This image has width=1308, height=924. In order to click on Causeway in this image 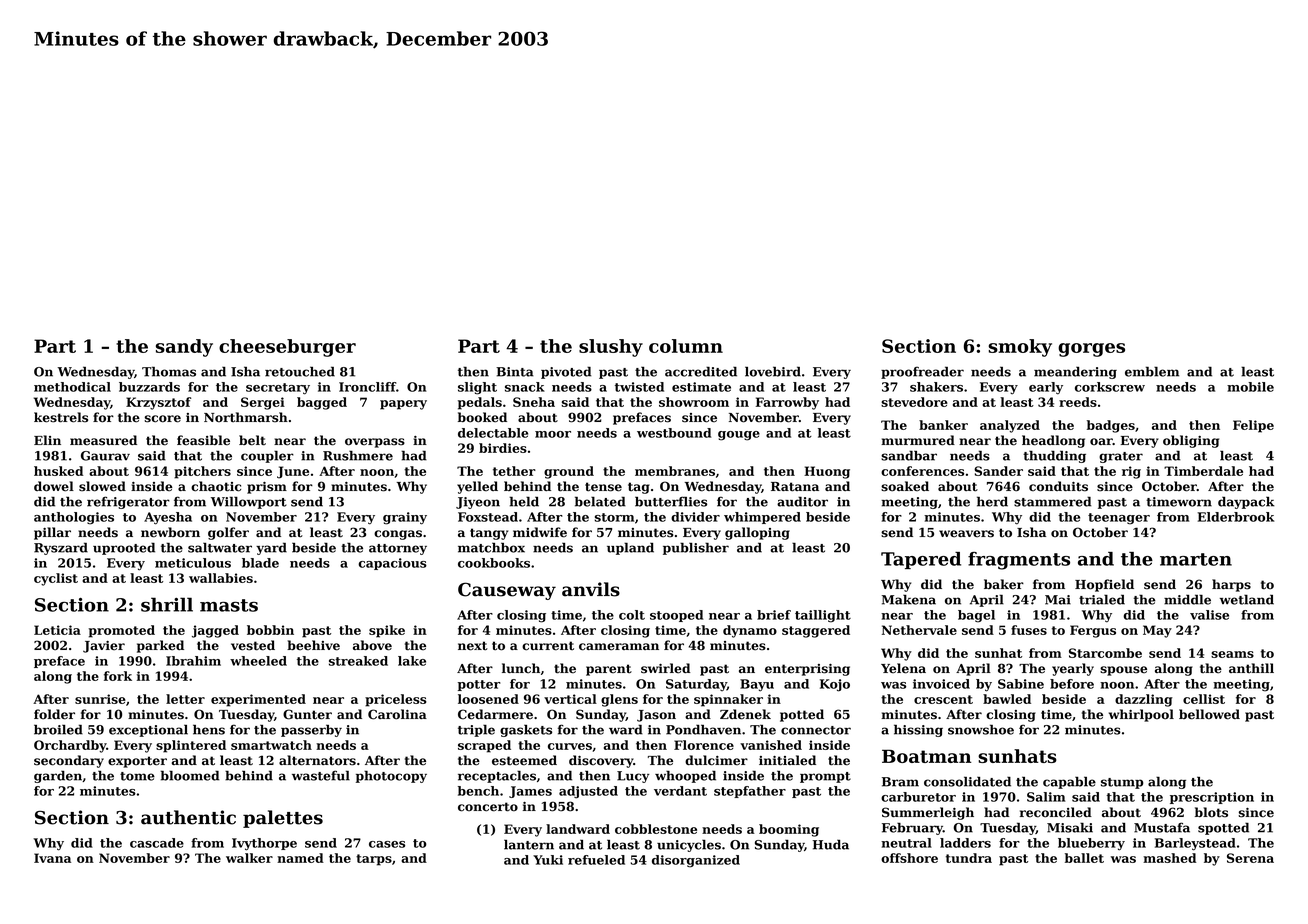, I will do `click(507, 591)`.
